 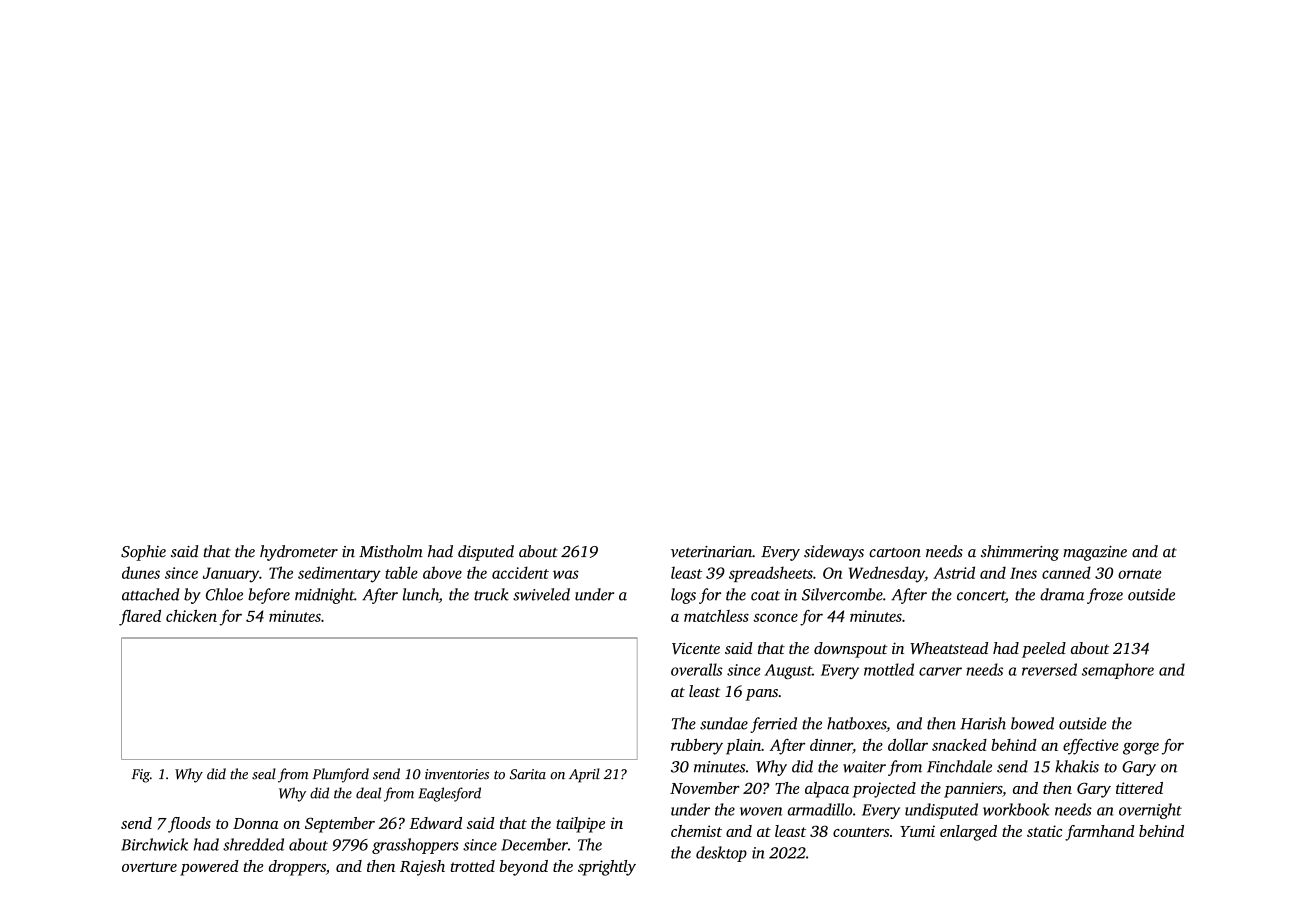 What do you see at coordinates (401, 572) in the image?
I see `table` at bounding box center [401, 572].
